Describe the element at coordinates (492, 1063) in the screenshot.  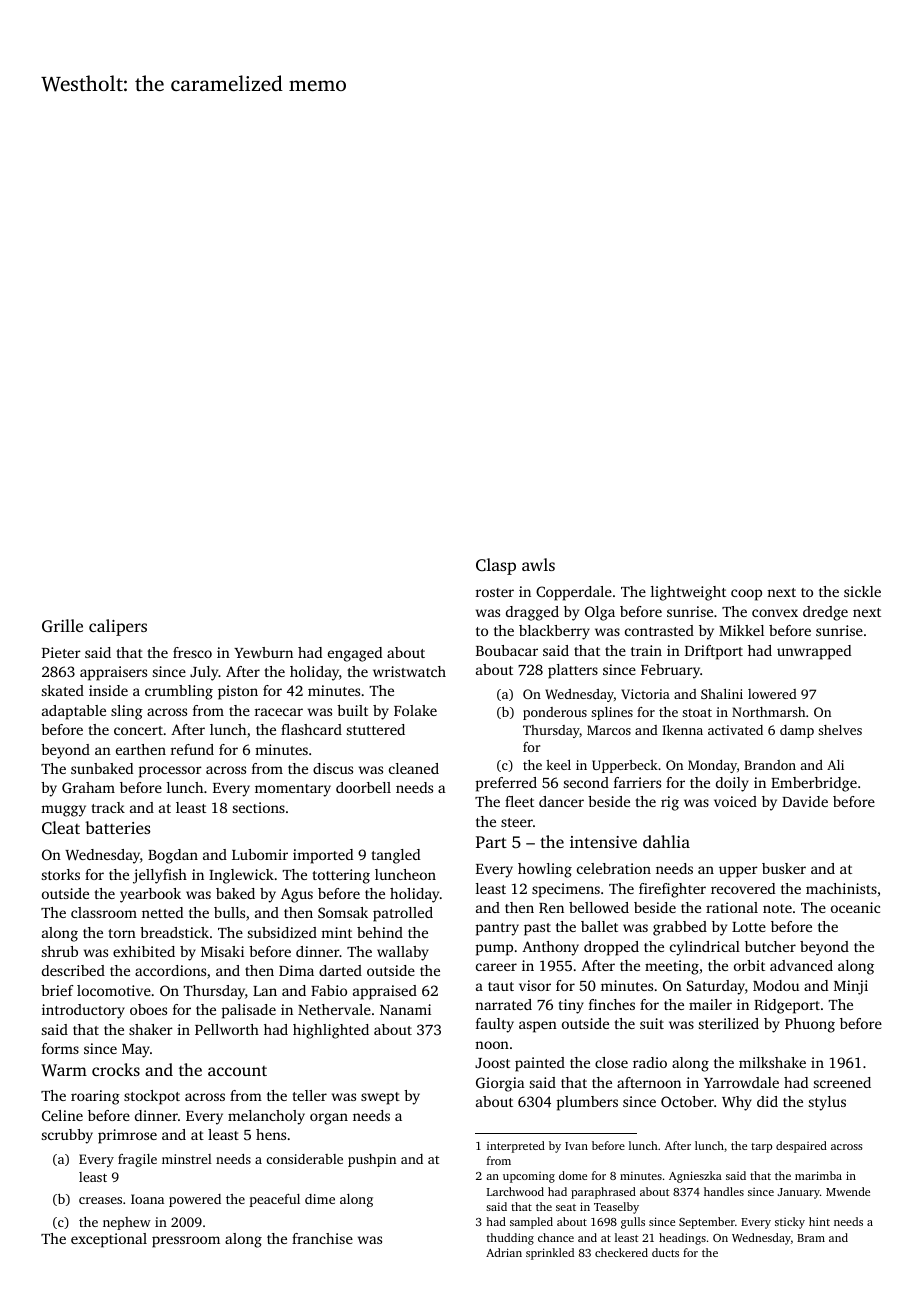
I see `Joost` at that location.
